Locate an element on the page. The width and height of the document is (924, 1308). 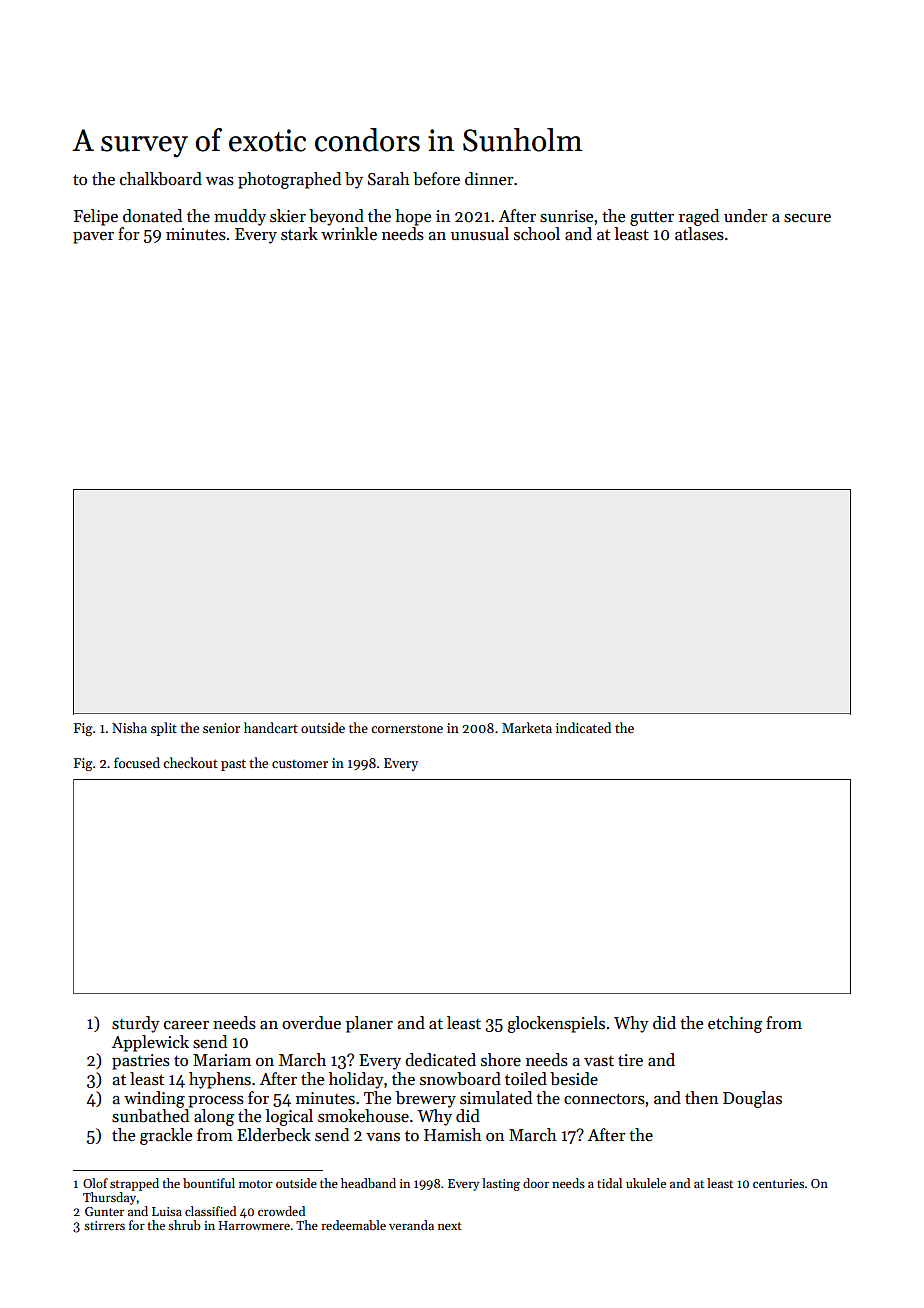
cornerstone is located at coordinates (407, 728).
